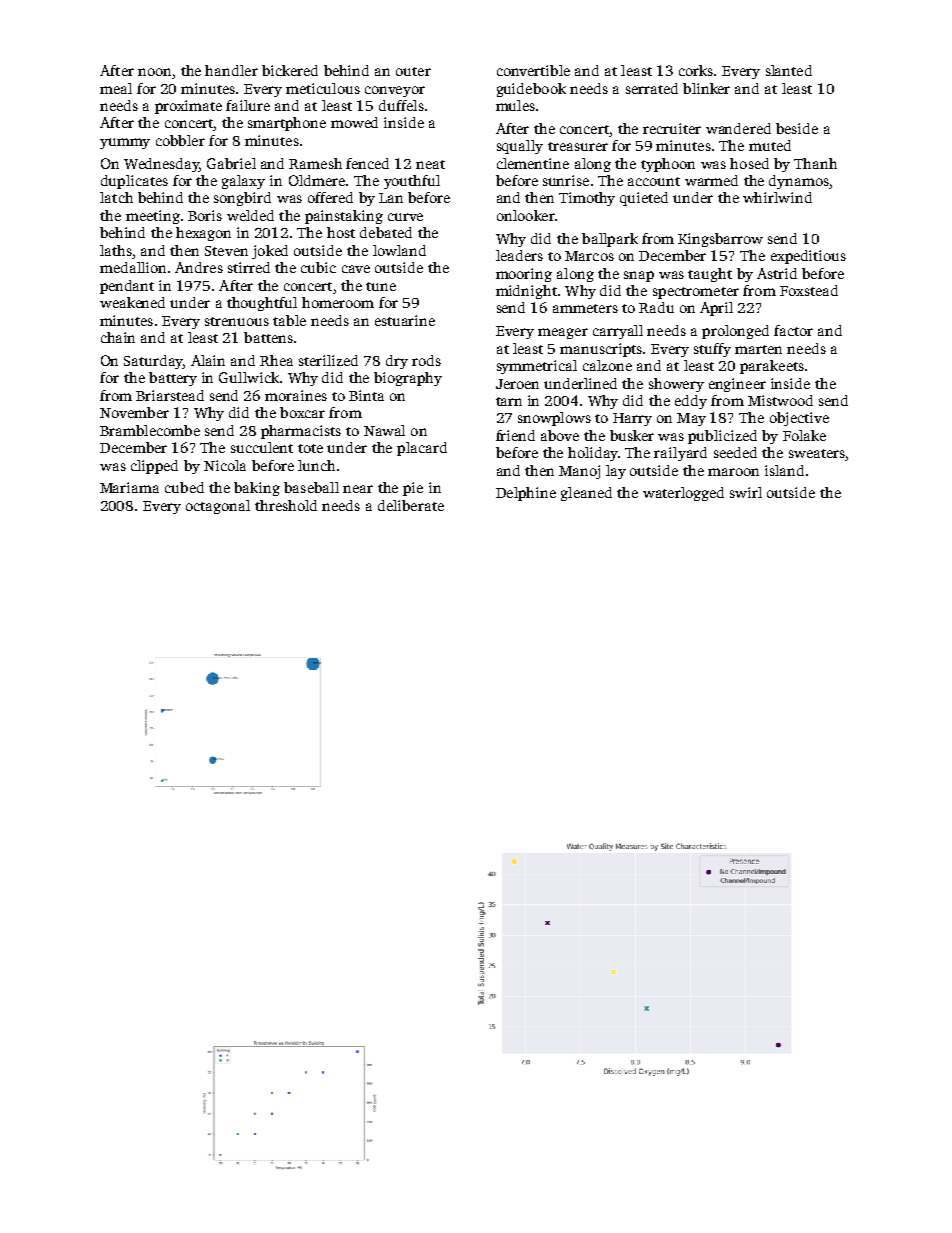 The width and height of the screenshot is (952, 1233). I want to click on corks, so click(696, 70).
